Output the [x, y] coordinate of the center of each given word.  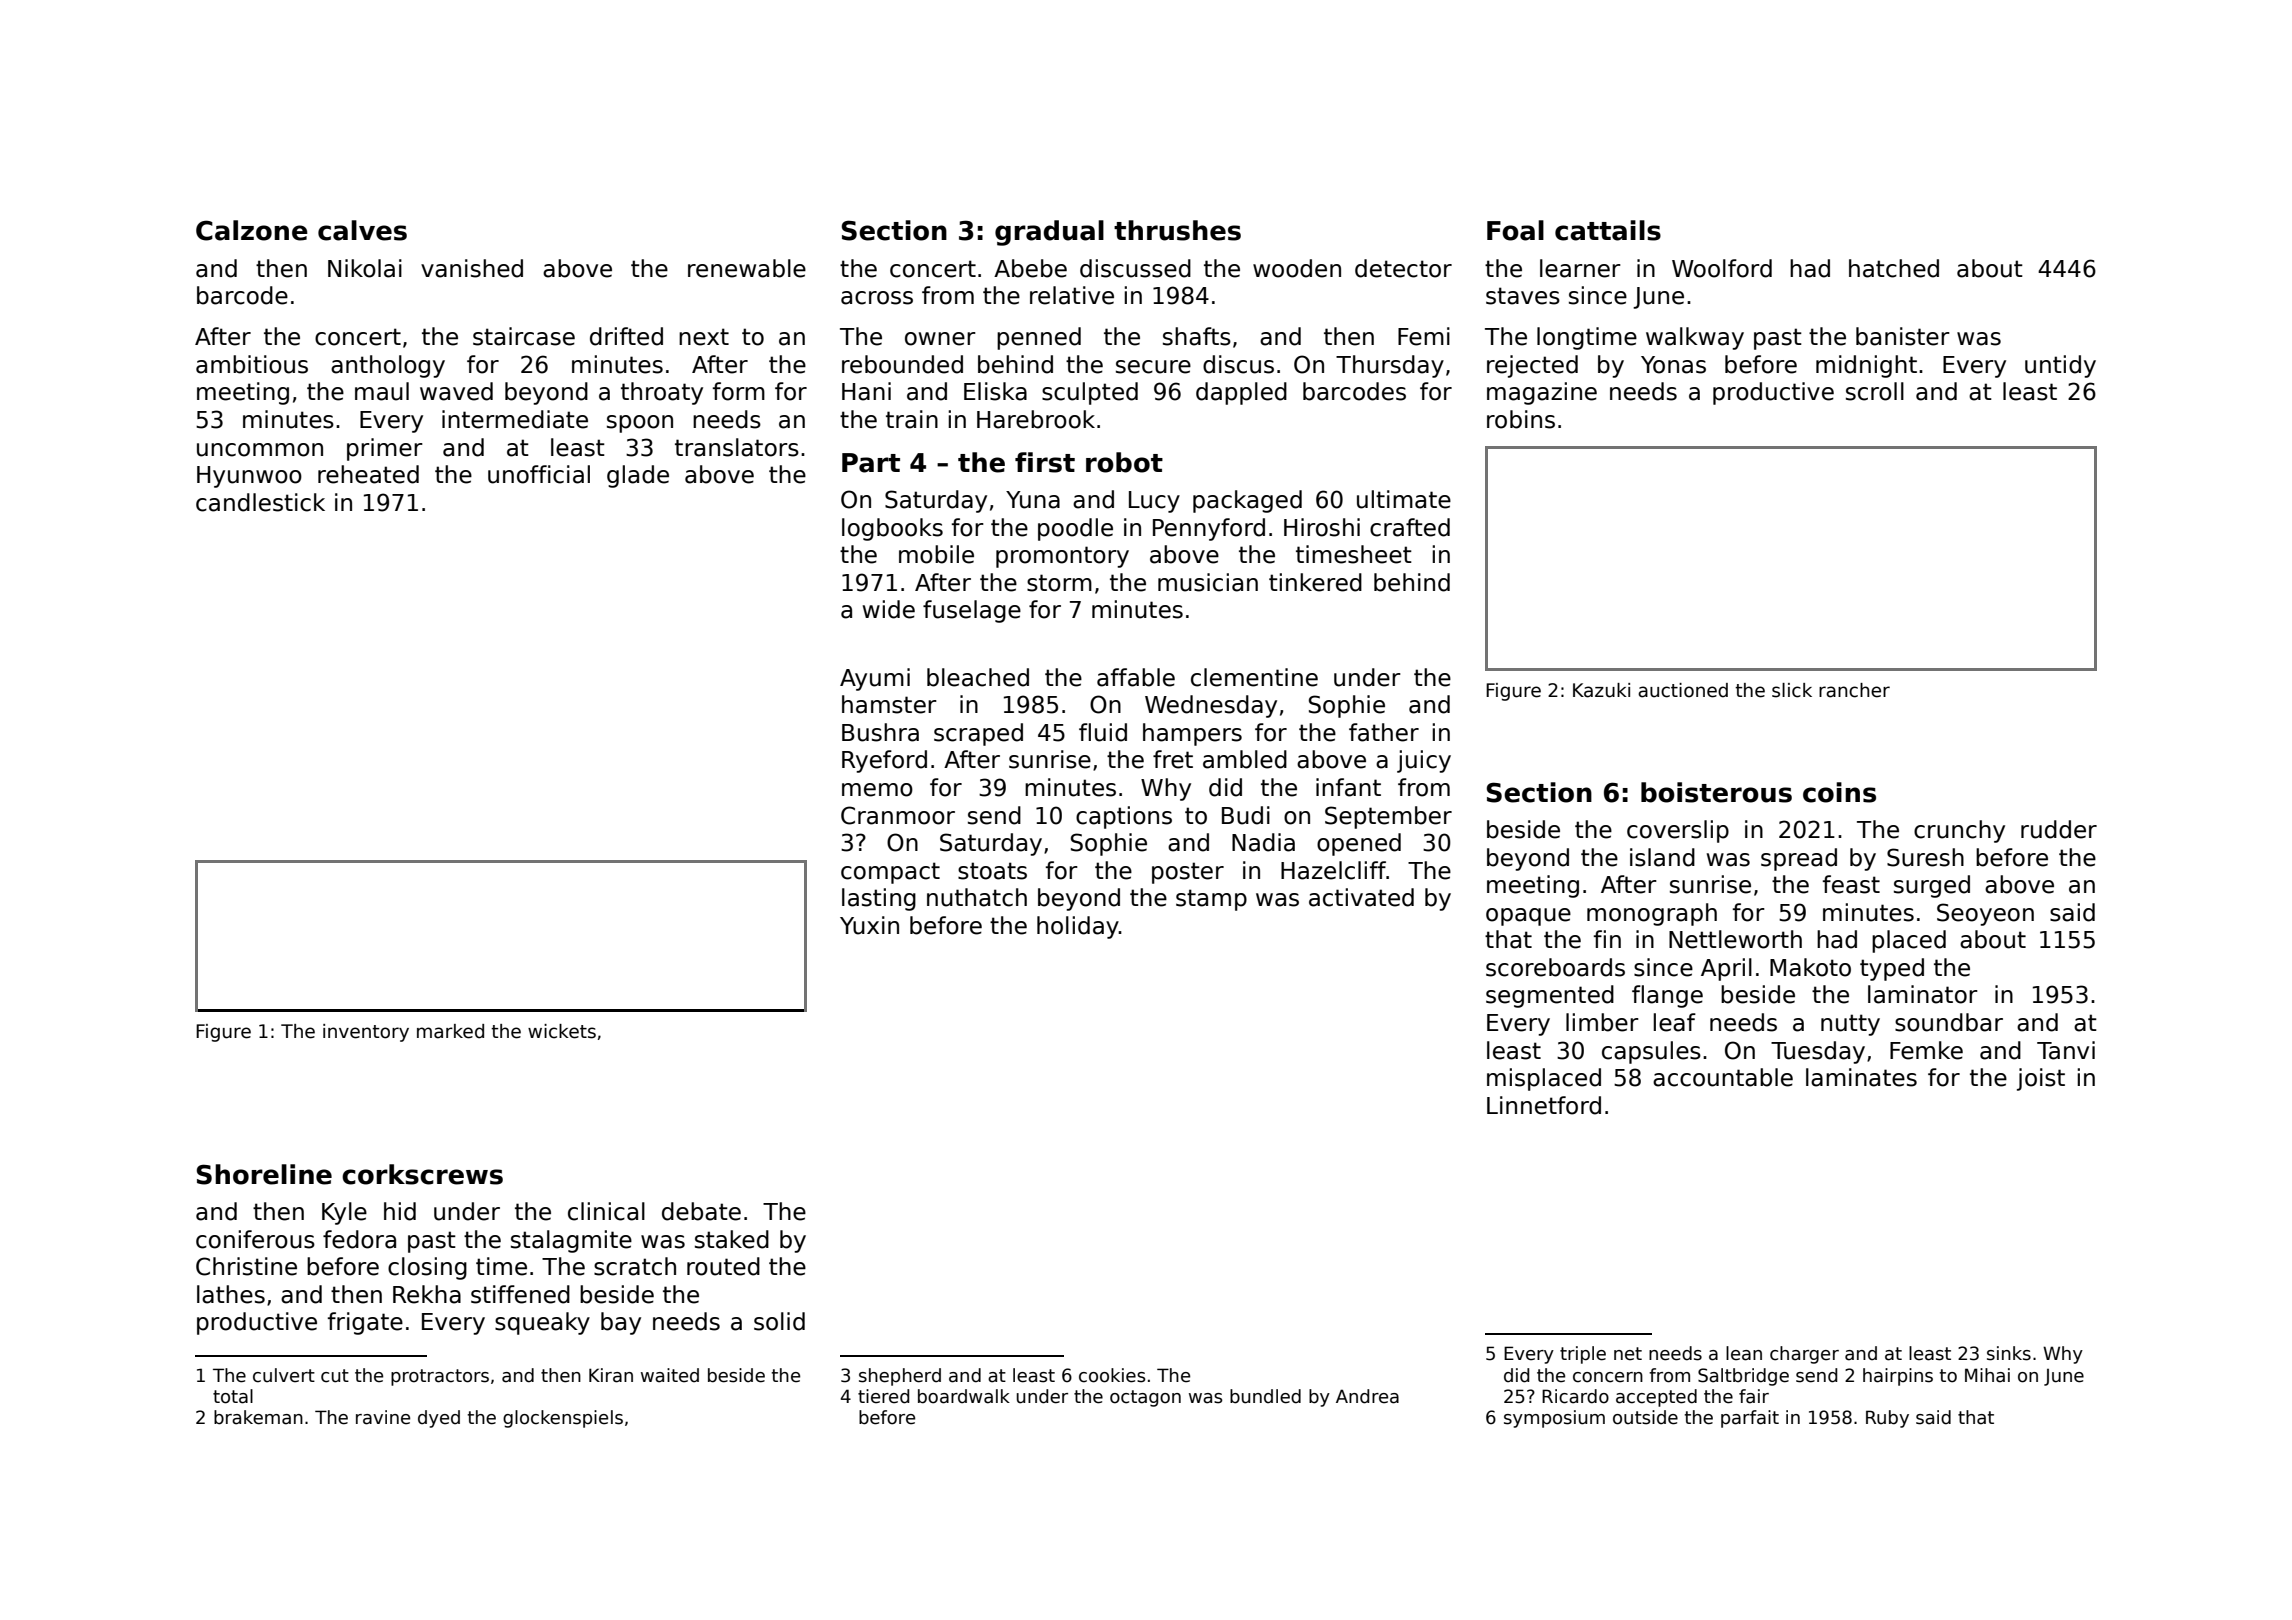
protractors [440, 1377]
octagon [1145, 1398]
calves [362, 230]
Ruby [1887, 1419]
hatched [1894, 268]
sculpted [1090, 393]
